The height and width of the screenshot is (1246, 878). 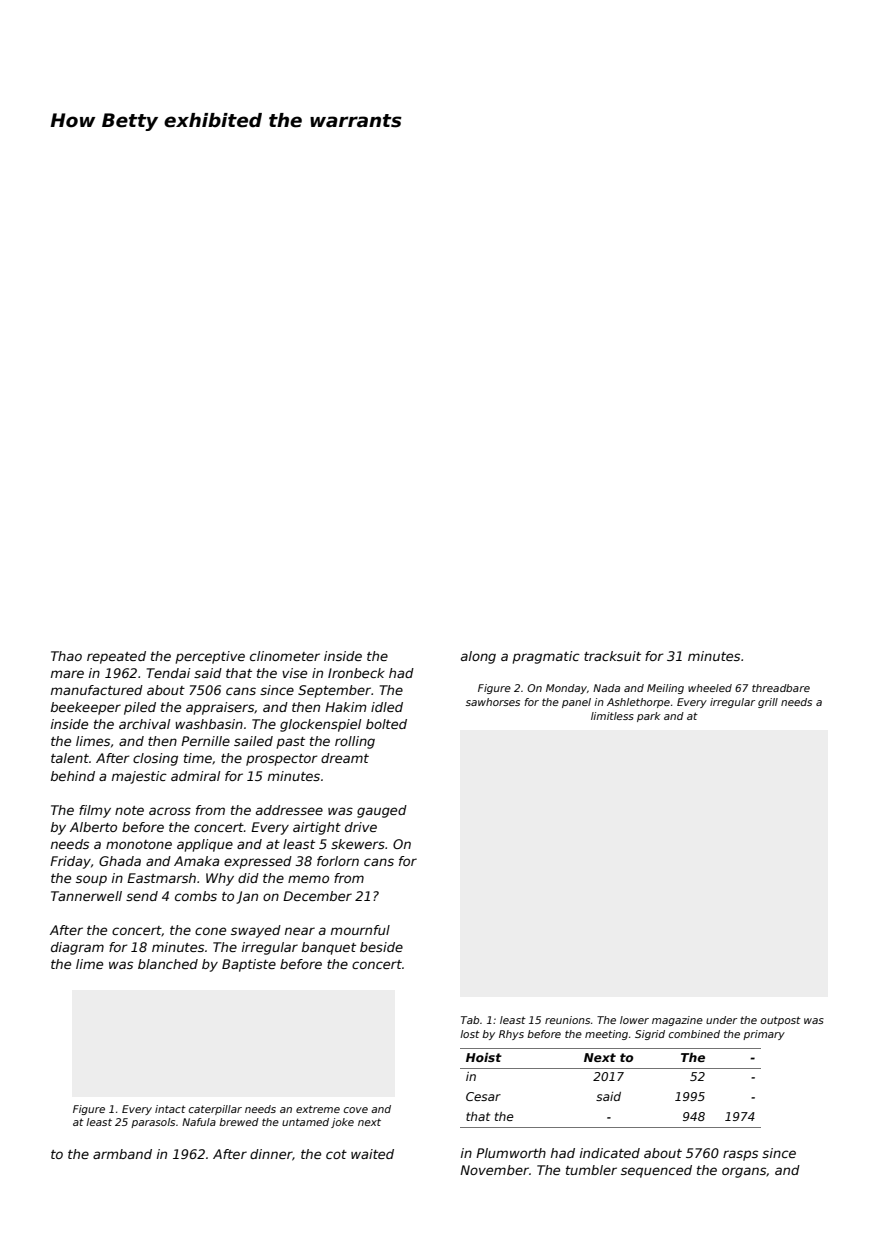 What do you see at coordinates (210, 657) in the screenshot?
I see `perceptive` at bounding box center [210, 657].
